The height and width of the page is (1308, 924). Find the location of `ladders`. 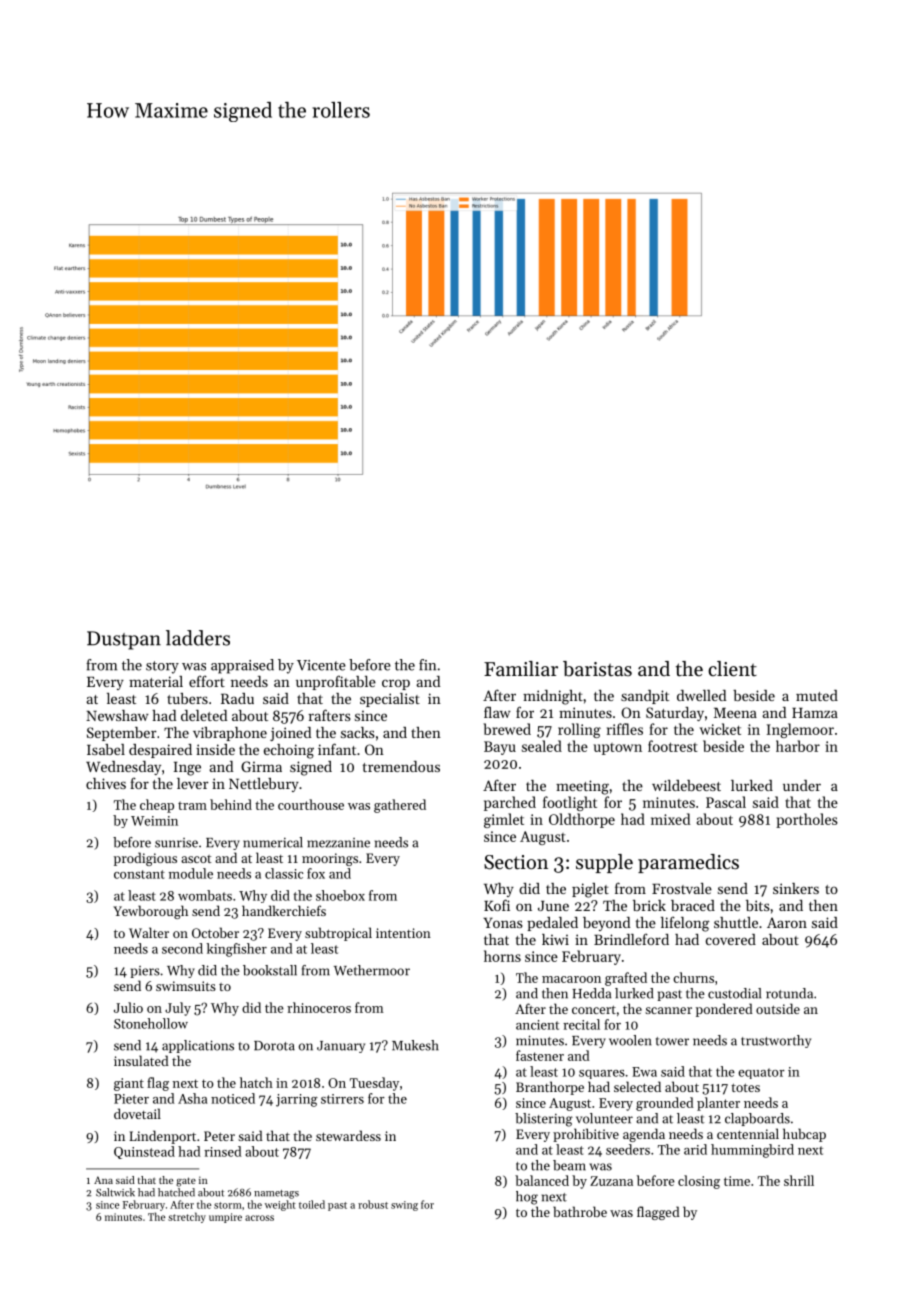

ladders is located at coordinates (198, 638).
